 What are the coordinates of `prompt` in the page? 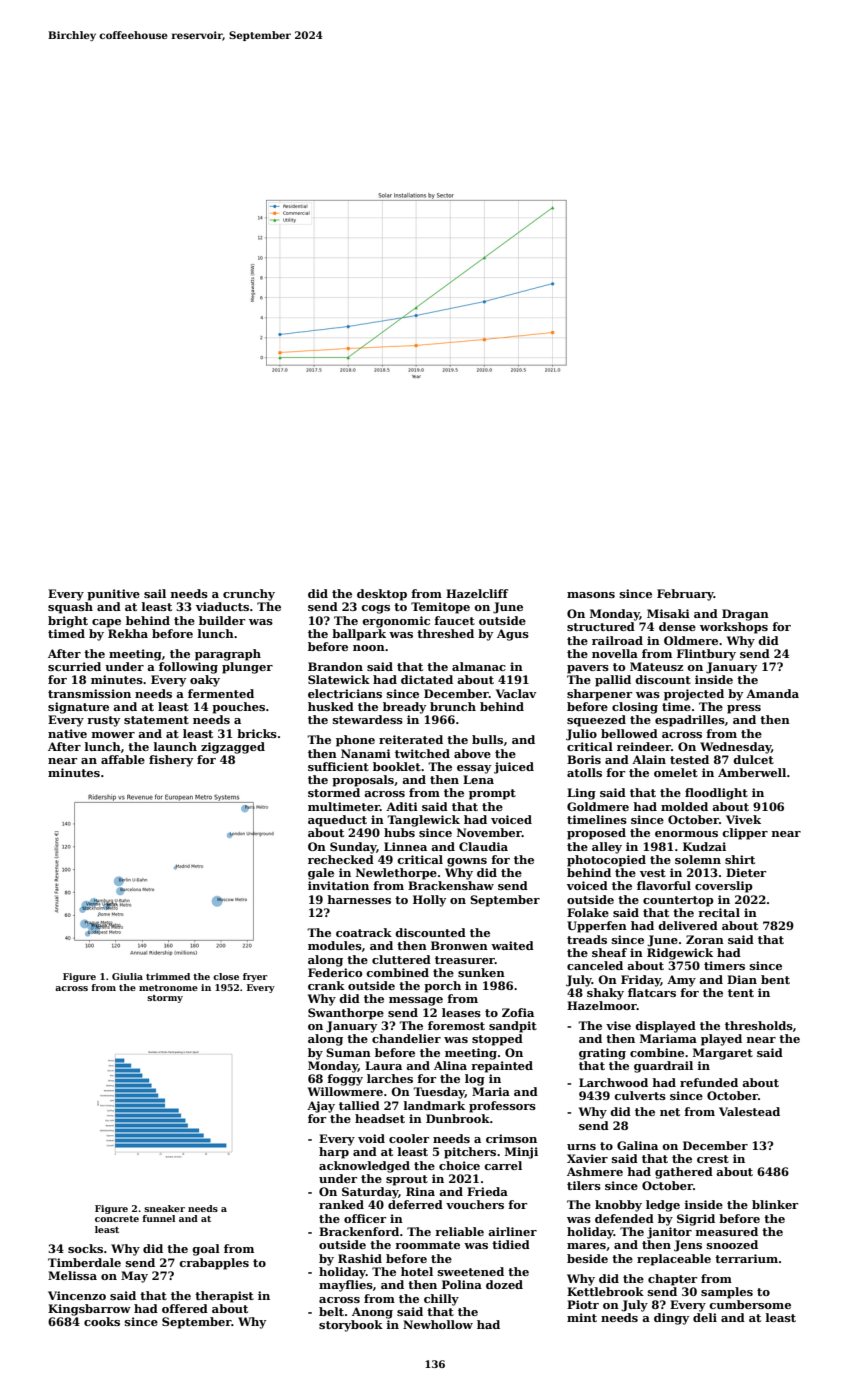 It's located at (492, 794).
